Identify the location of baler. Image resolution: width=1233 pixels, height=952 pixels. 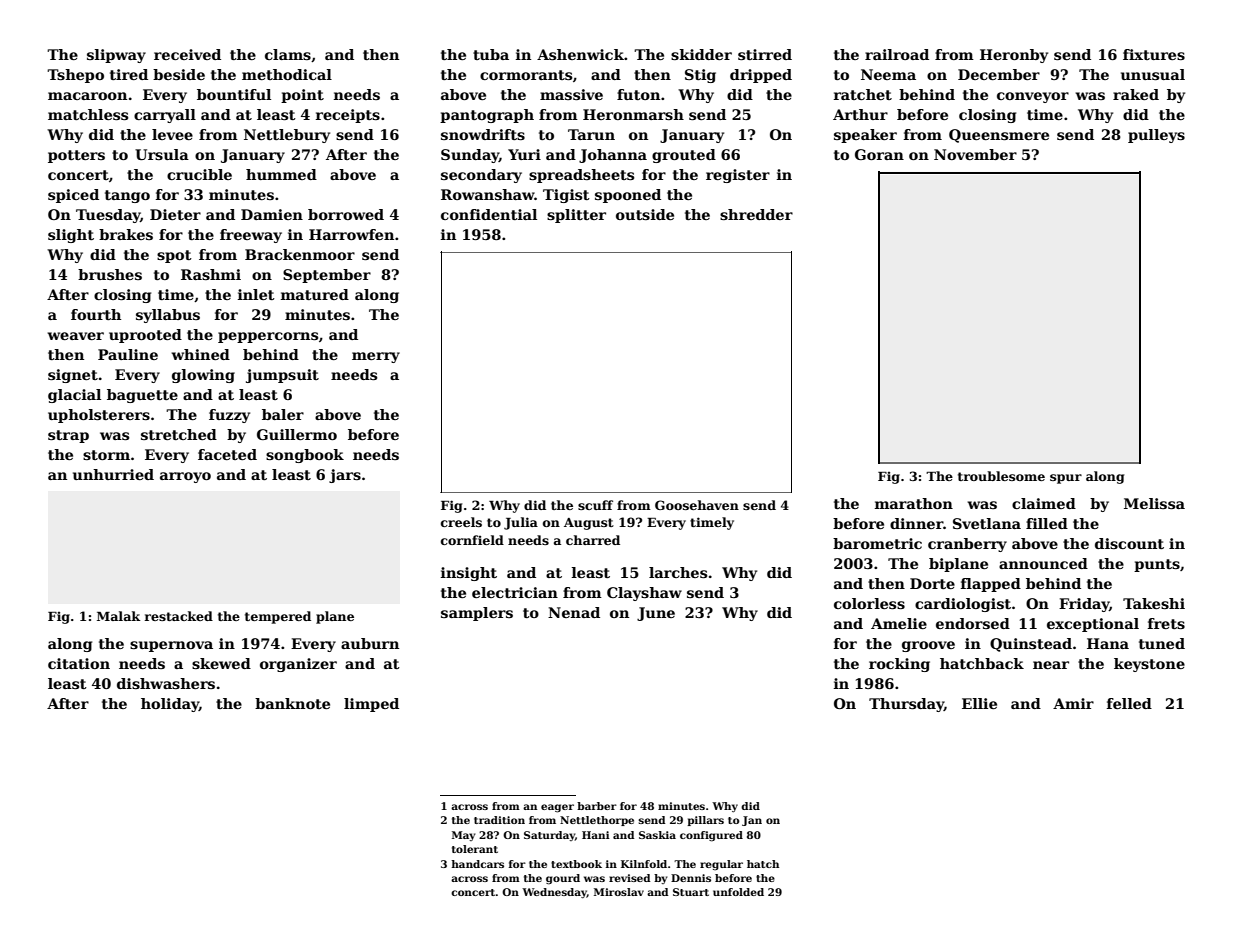
(283, 414).
